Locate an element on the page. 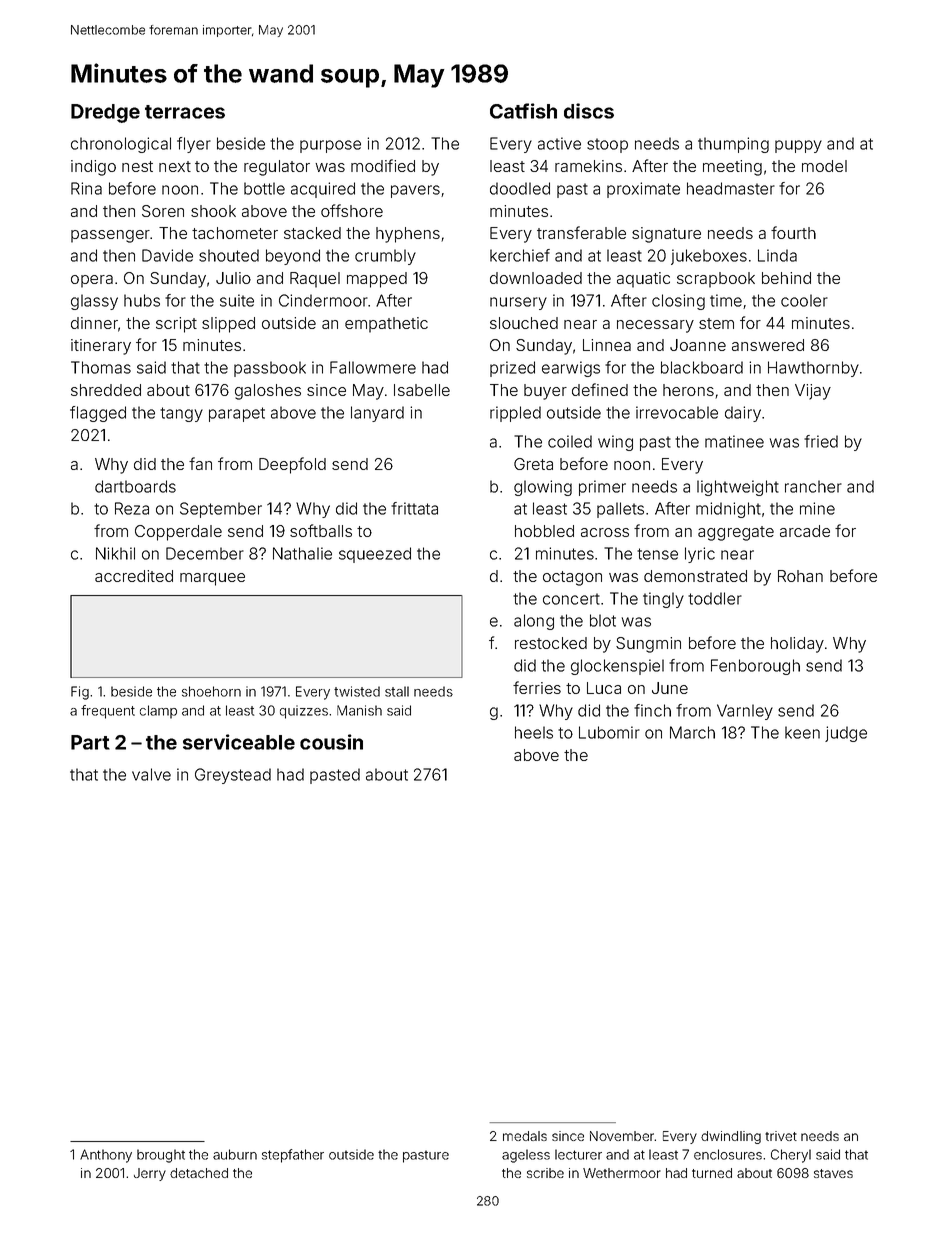 The width and height of the document is (952, 1233). quizzes is located at coordinates (304, 712).
